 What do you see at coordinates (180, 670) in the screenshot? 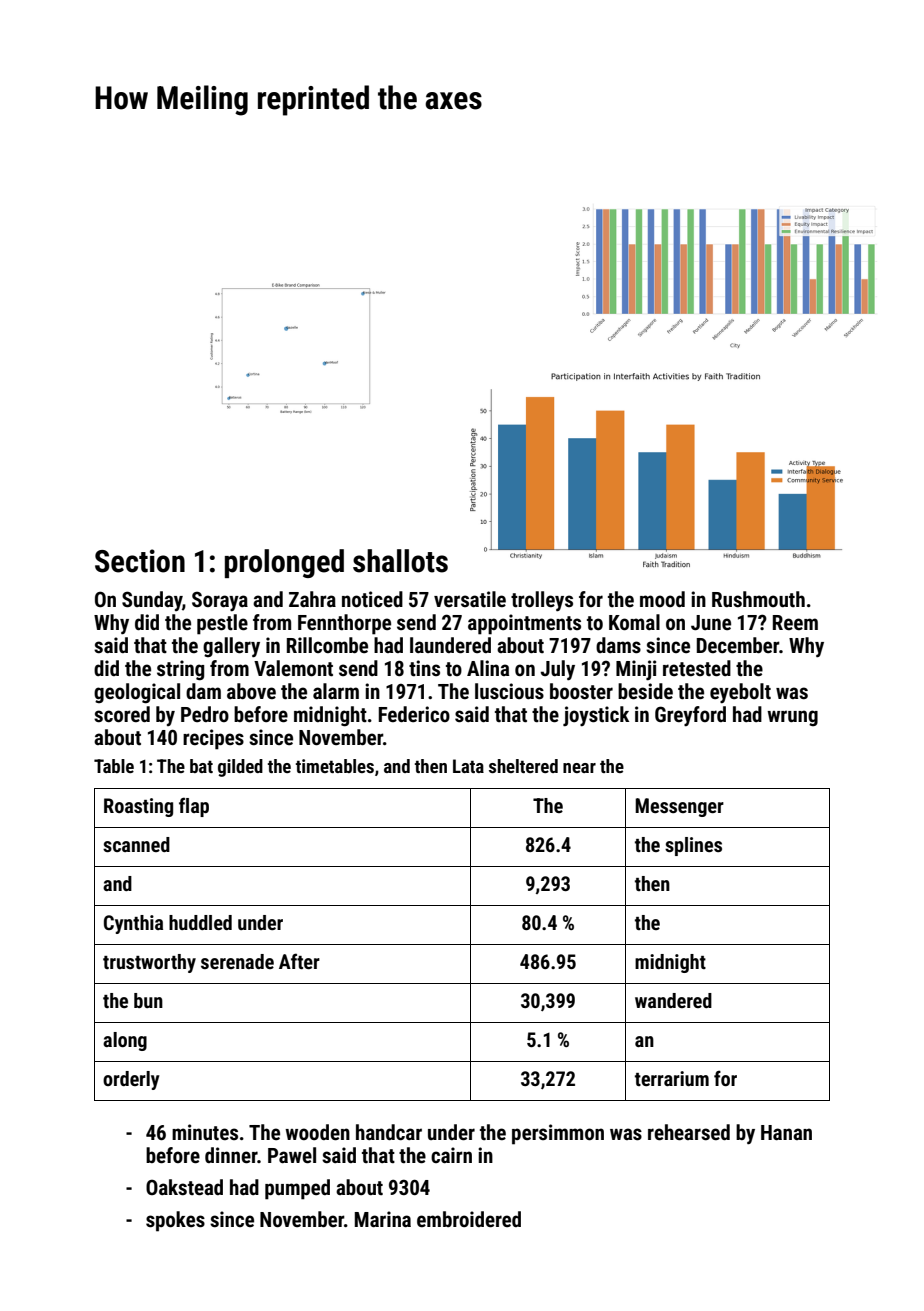
I see `string` at bounding box center [180, 670].
